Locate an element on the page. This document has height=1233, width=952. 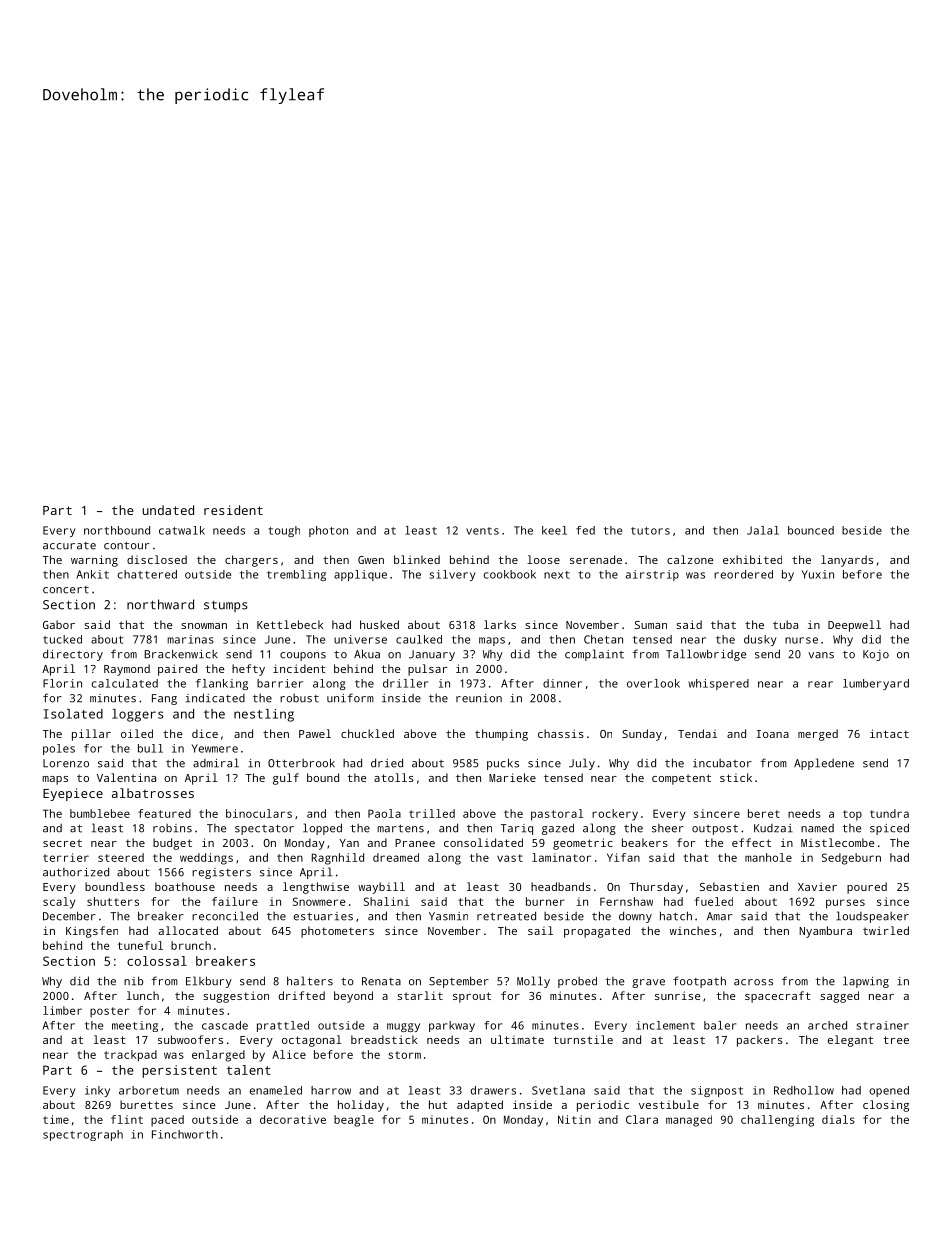
resident is located at coordinates (233, 510).
